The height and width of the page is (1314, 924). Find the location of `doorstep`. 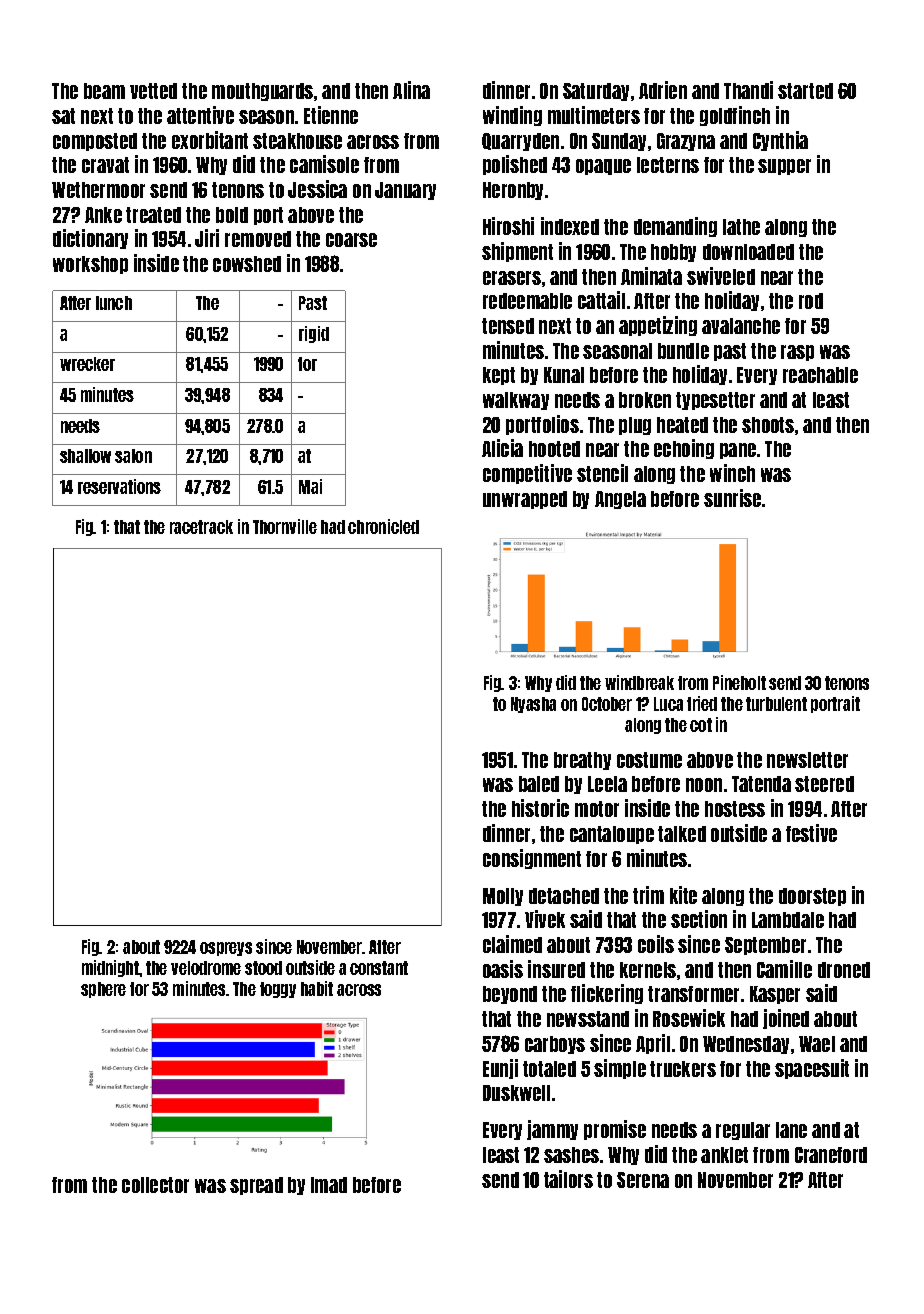

doorstep is located at coordinates (812, 897).
